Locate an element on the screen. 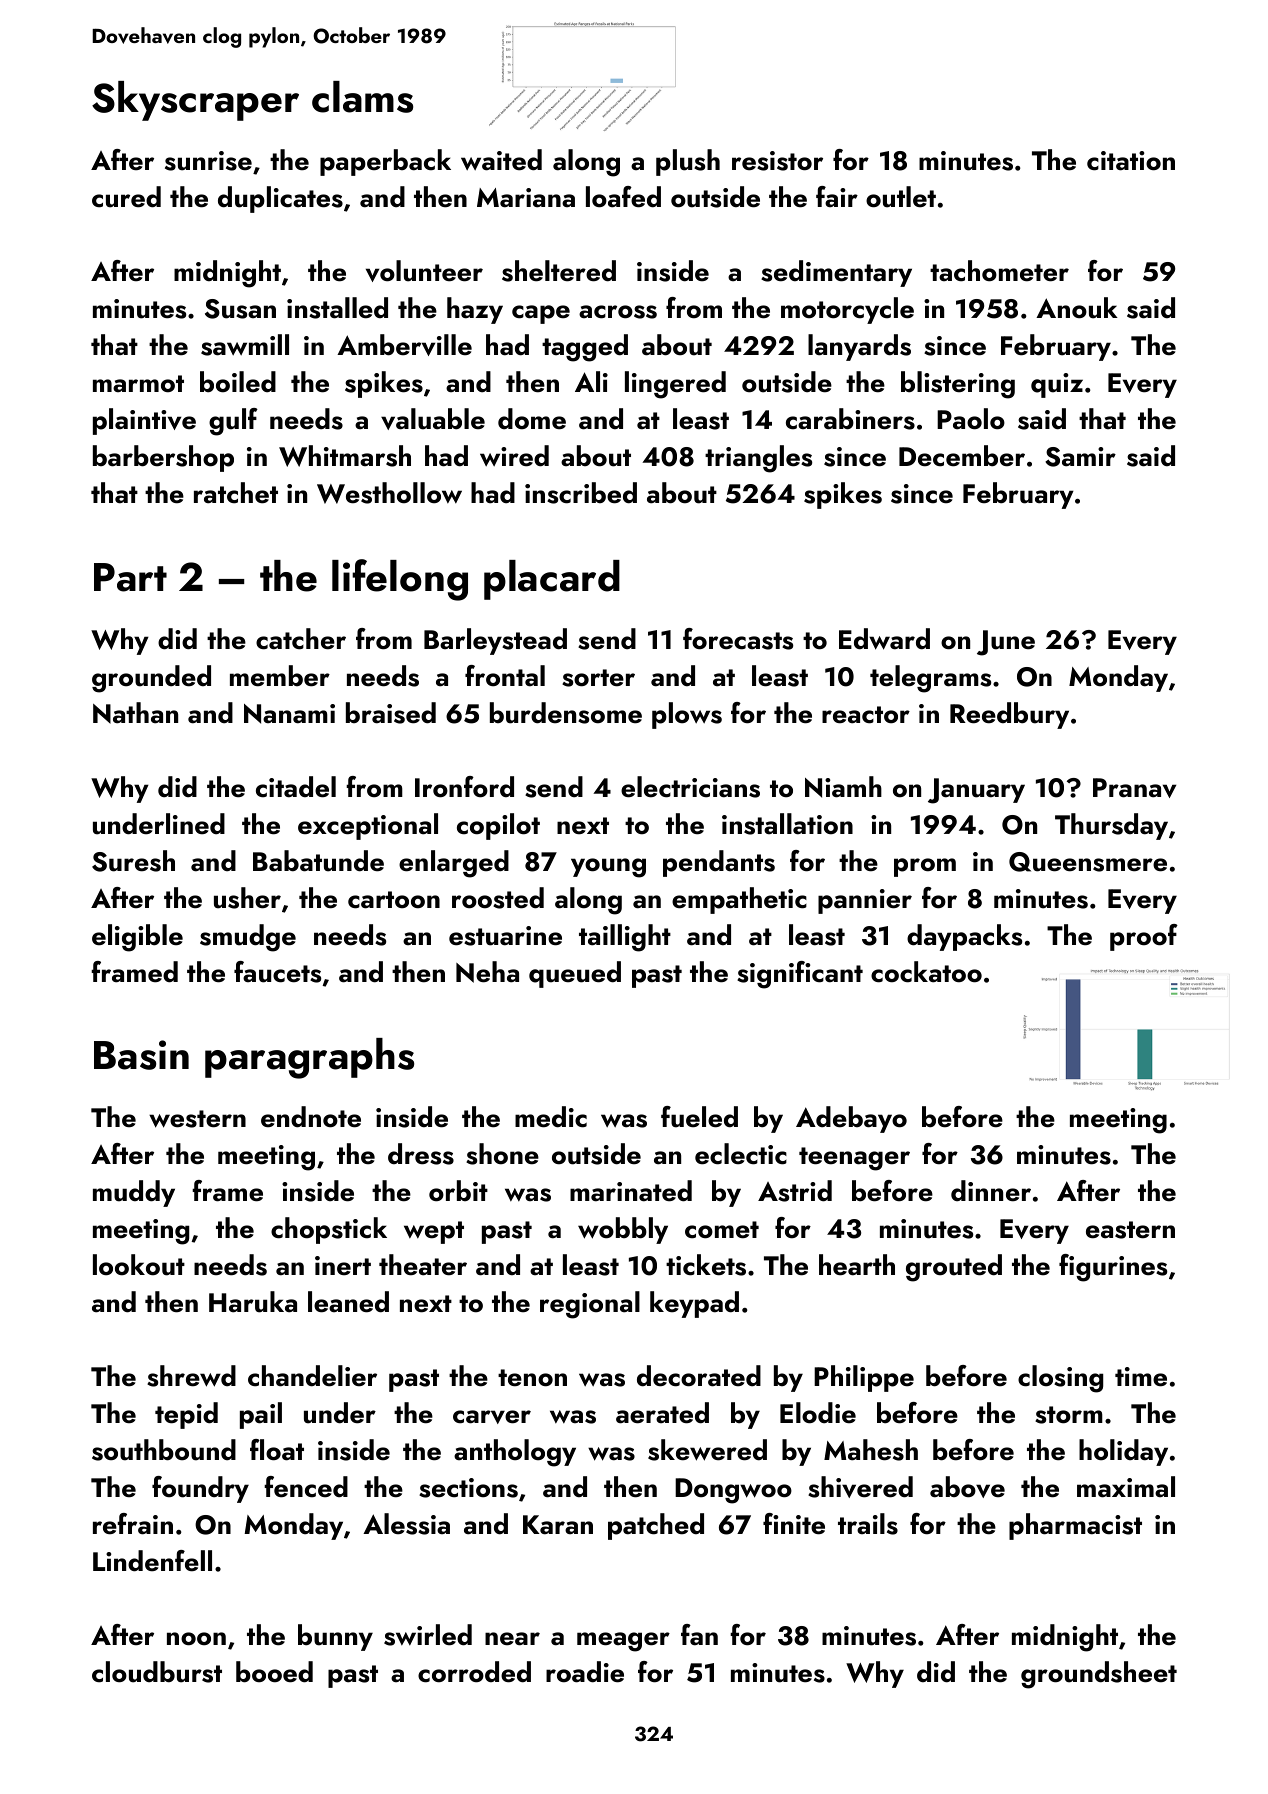  Lindenfell is located at coordinates (152, 1561).
